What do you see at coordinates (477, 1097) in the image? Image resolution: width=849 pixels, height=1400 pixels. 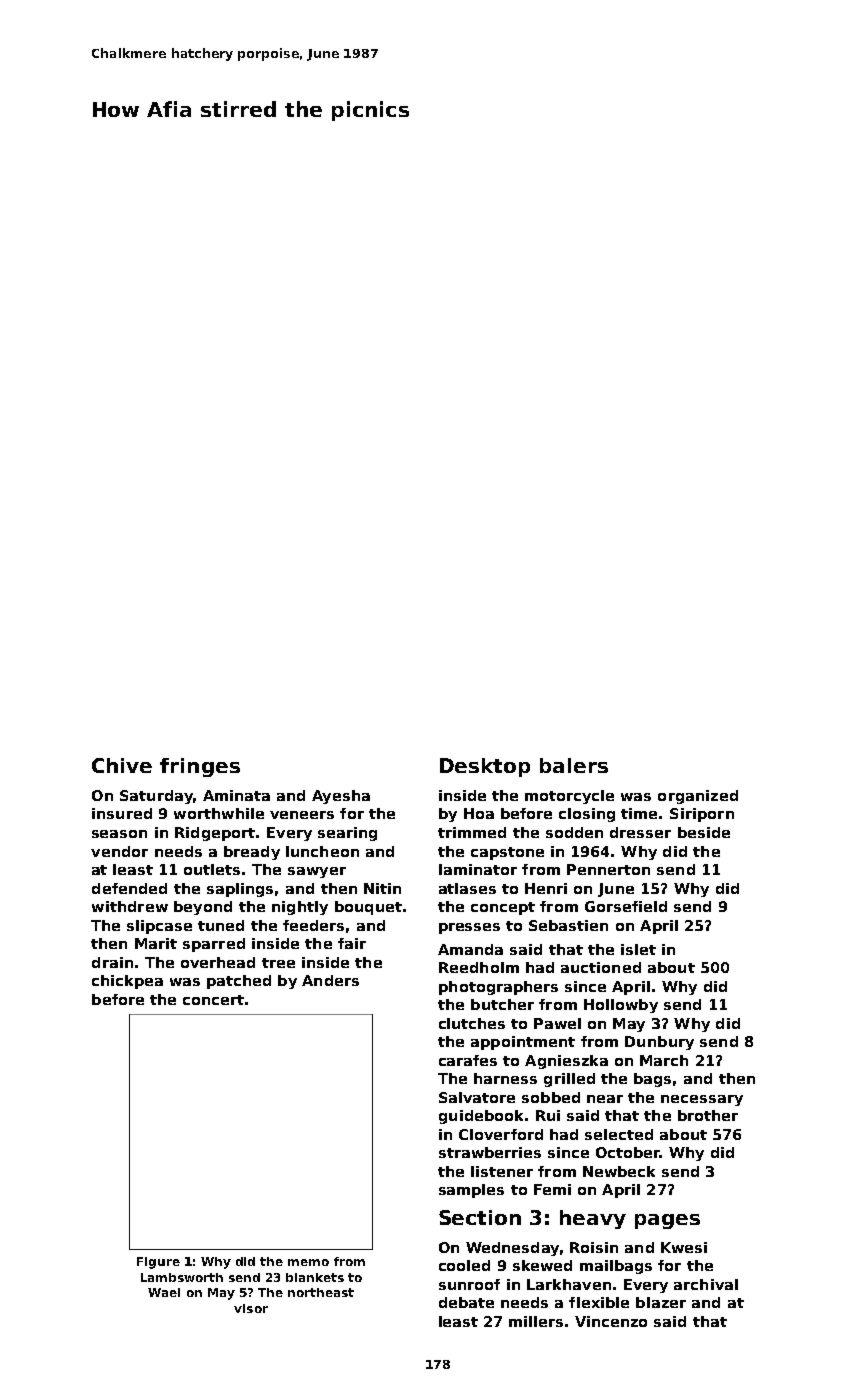 I see `Salvatore` at bounding box center [477, 1097].
